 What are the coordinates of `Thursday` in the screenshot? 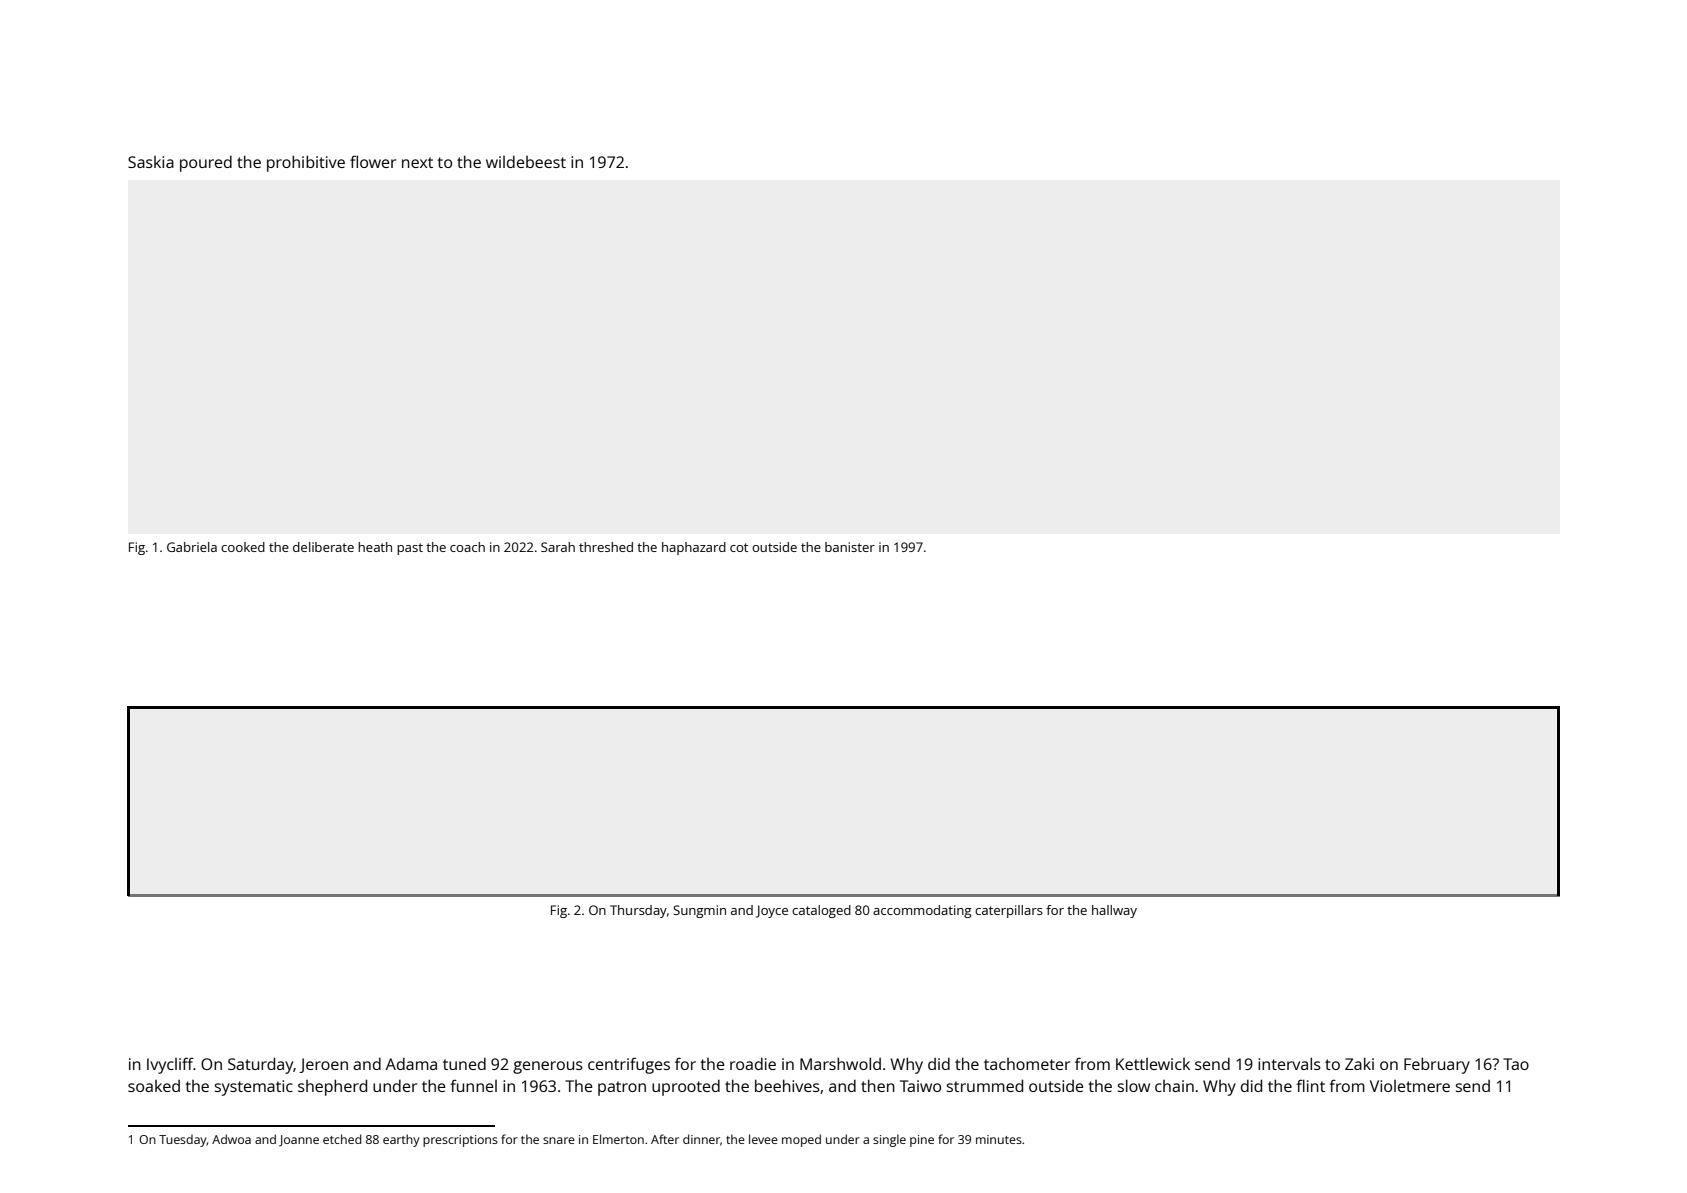 It's located at (638, 911).
